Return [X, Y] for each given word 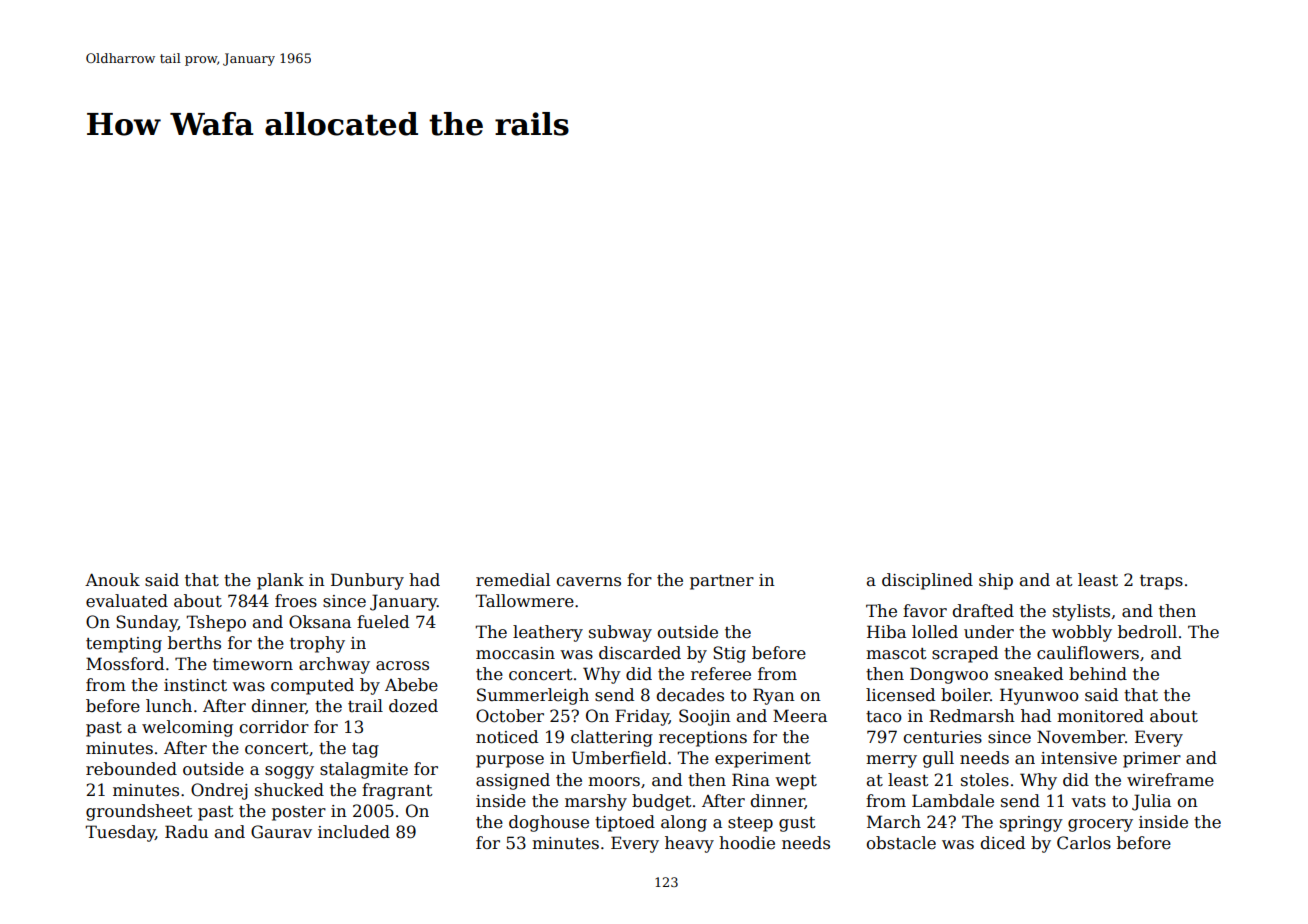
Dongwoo [949, 675]
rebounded [131, 769]
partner [722, 582]
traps [1161, 582]
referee [721, 674]
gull [938, 759]
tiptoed [625, 823]
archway [334, 665]
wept [796, 782]
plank [280, 581]
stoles [985, 780]
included [354, 832]
